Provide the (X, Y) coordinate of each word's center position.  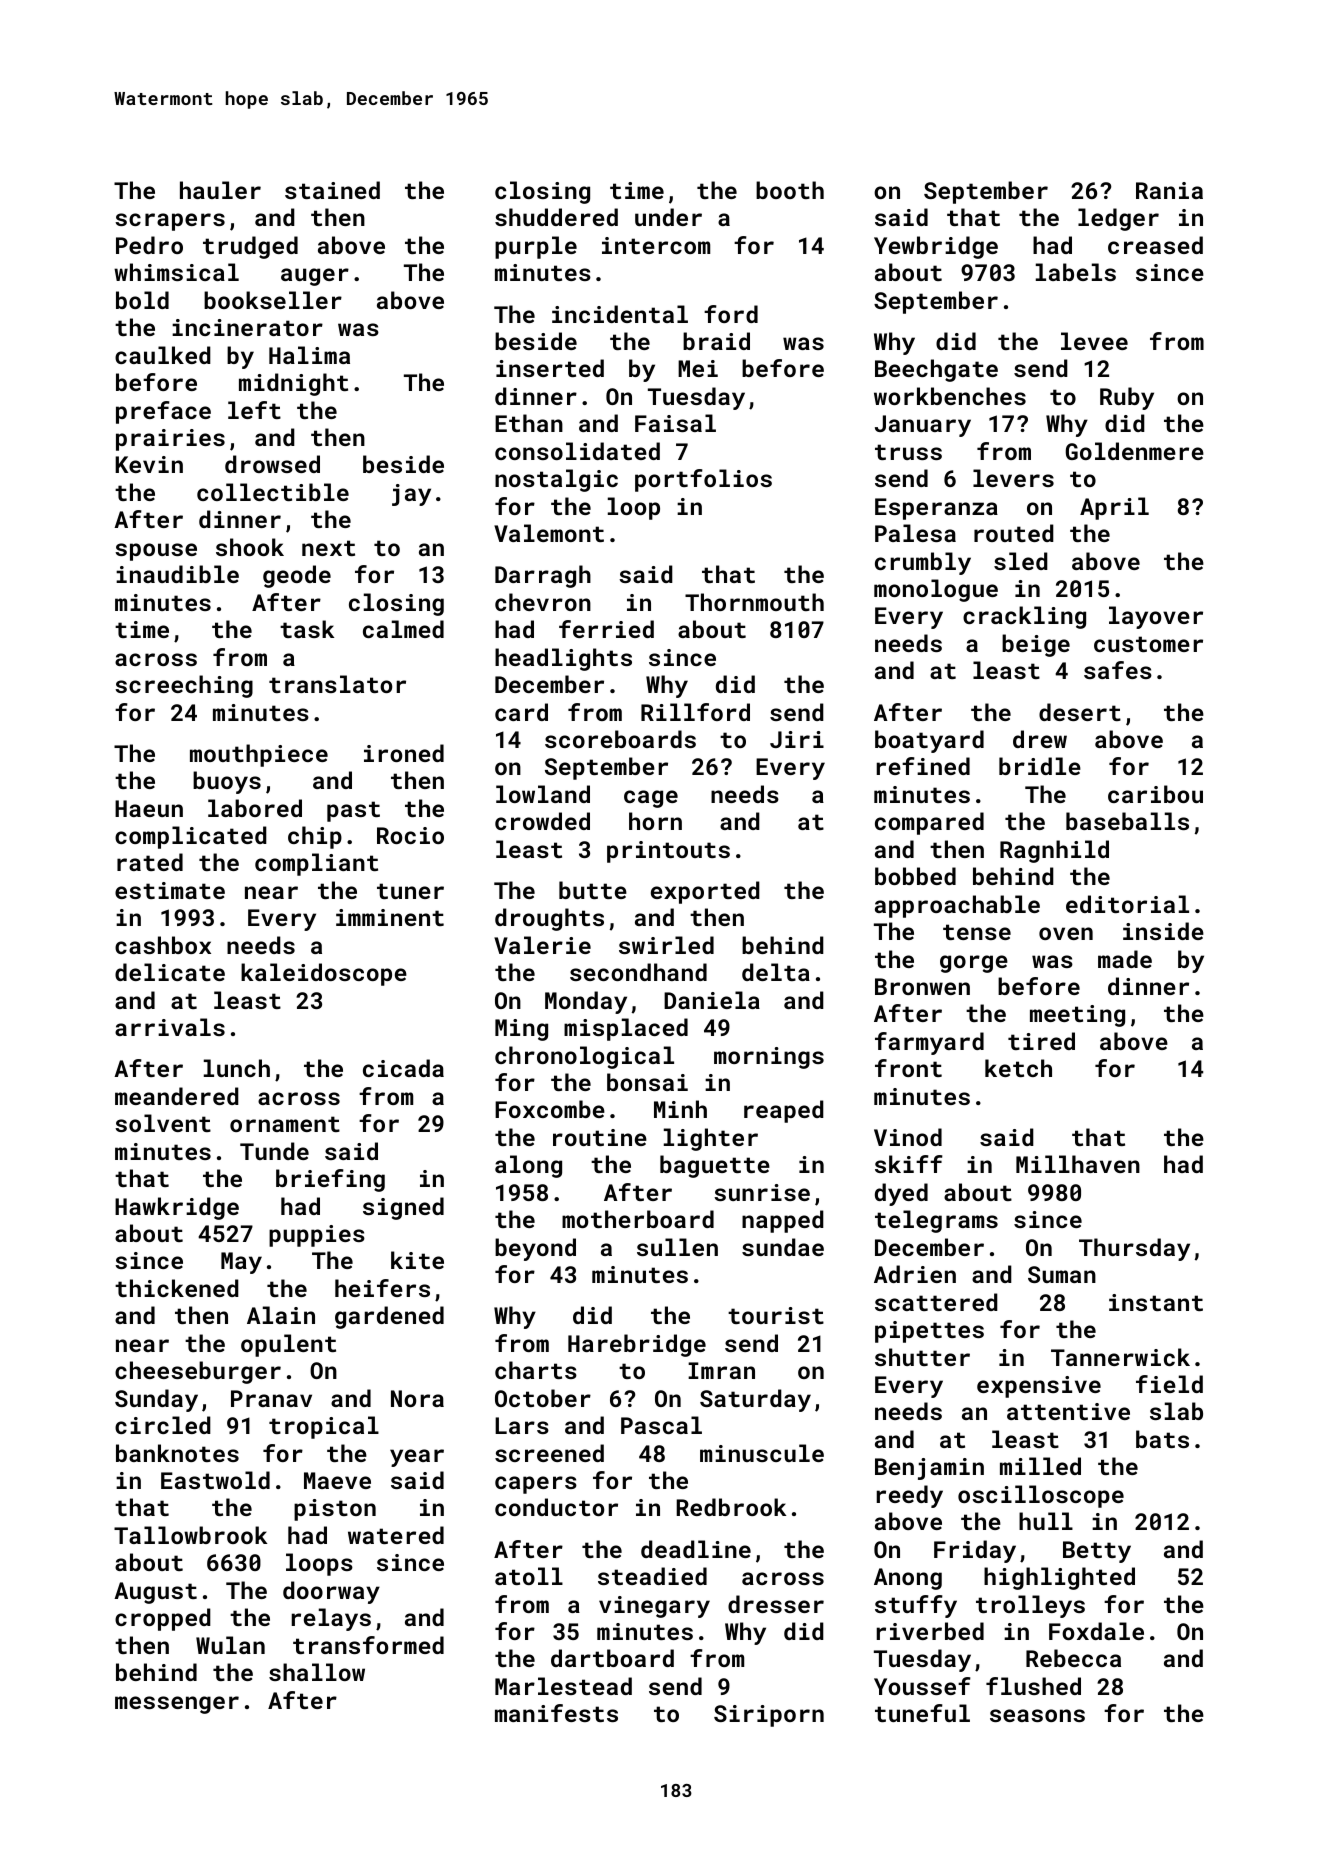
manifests (556, 1713)
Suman (1062, 1274)
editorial (1127, 904)
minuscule (762, 1453)
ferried (606, 629)
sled (1021, 561)
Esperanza (936, 509)
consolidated (577, 451)
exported (705, 892)
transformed (368, 1645)
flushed (1033, 1686)
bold (142, 300)
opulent (288, 1345)
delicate (170, 972)
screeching (184, 686)
